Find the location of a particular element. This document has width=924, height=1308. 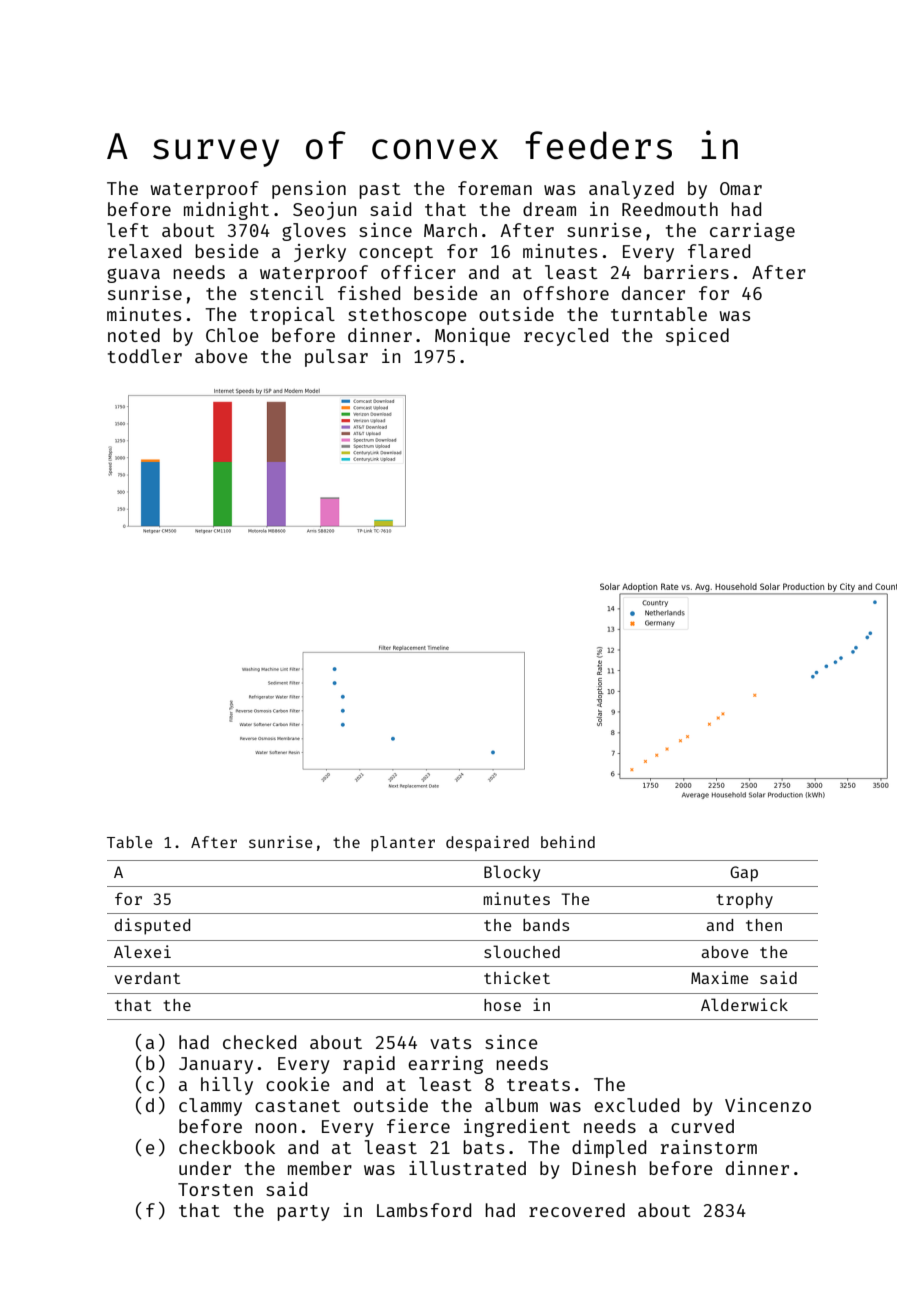

vats is located at coordinates (450, 1043).
